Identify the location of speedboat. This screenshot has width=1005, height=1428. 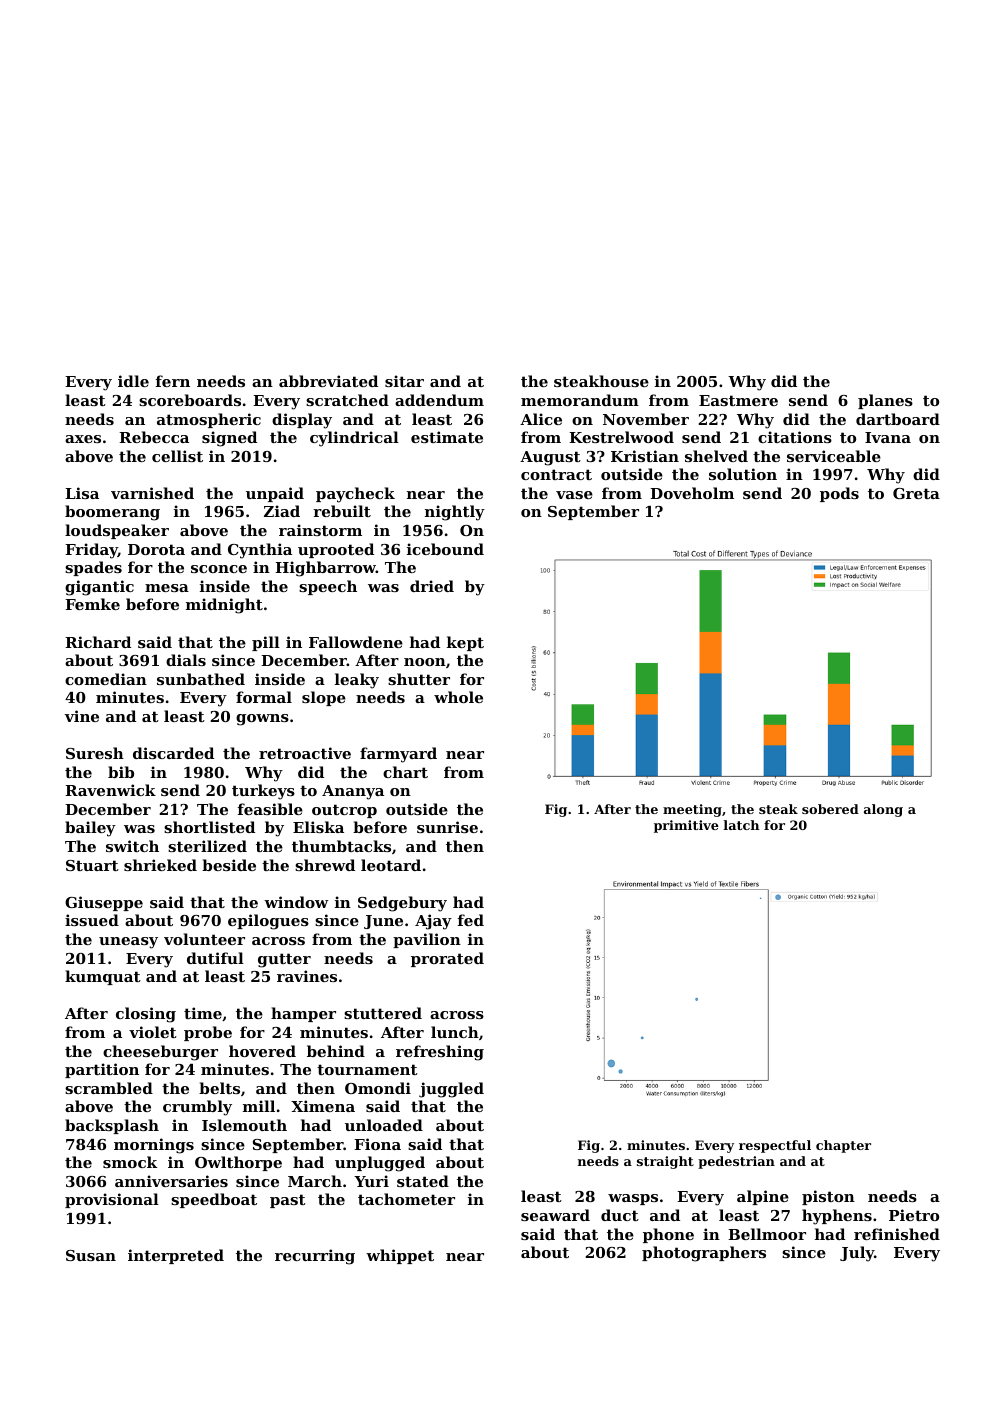
(214, 1200).
